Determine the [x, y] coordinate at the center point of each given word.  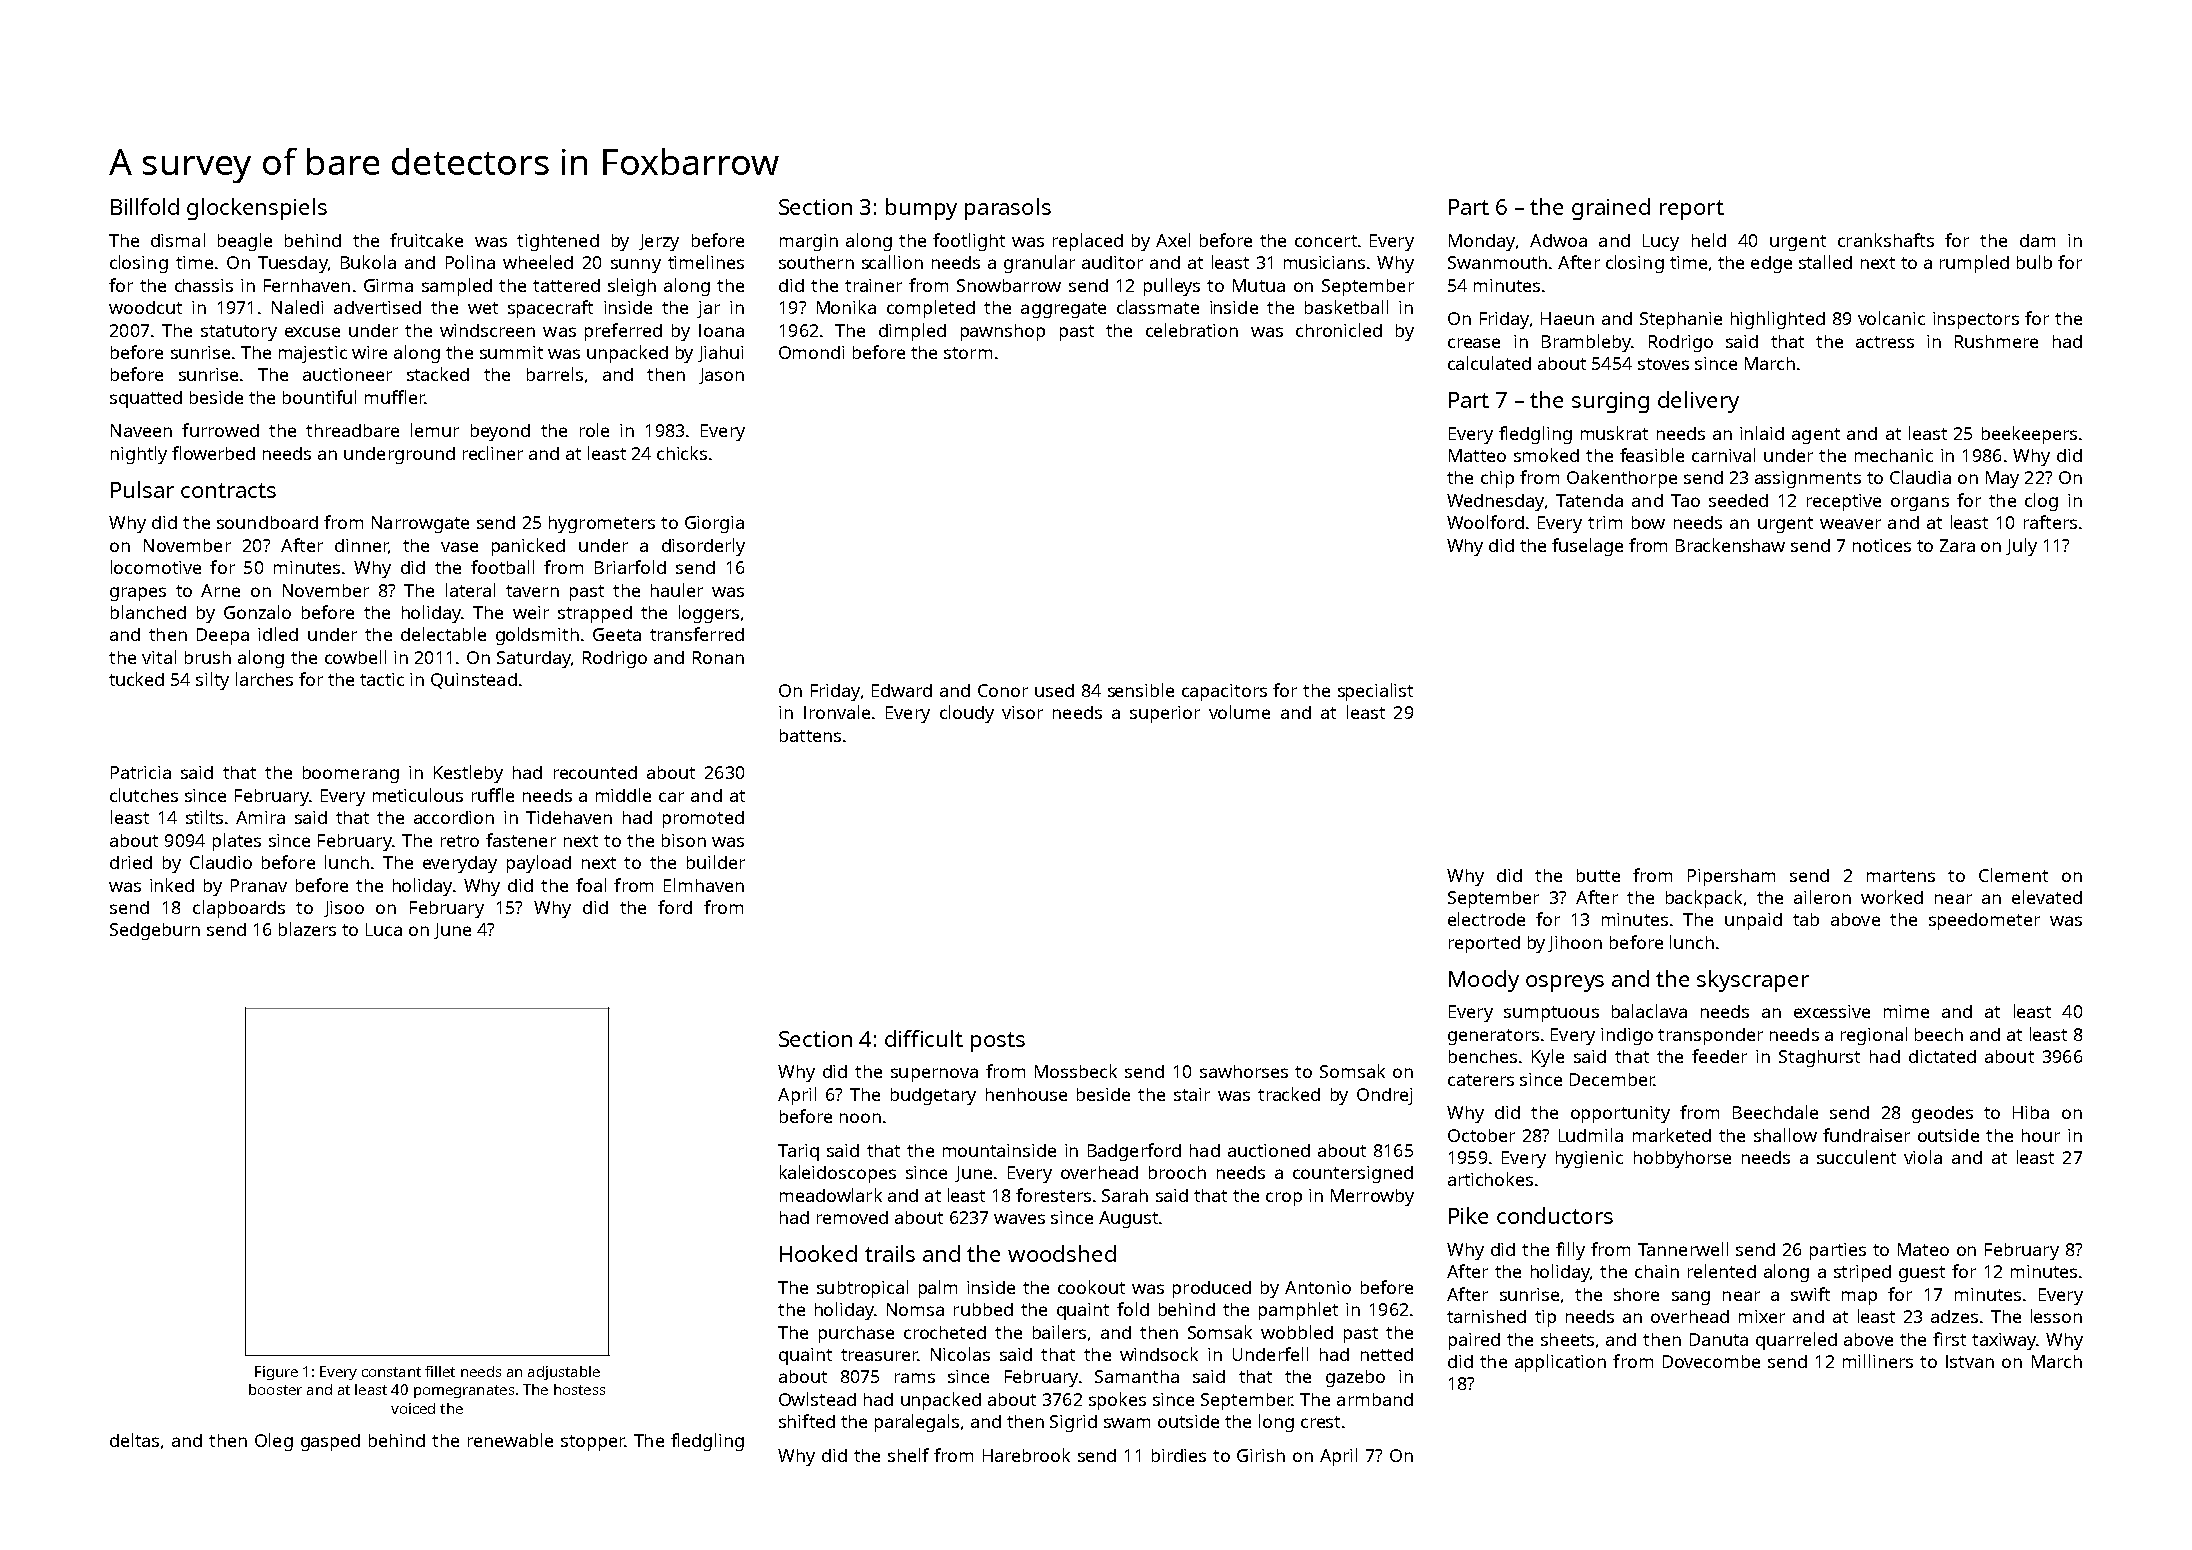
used [1054, 690]
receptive [1844, 502]
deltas [134, 1440]
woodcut [145, 307]
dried [131, 862]
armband [1375, 1399]
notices [1882, 545]
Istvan [1970, 1361]
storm [968, 353]
